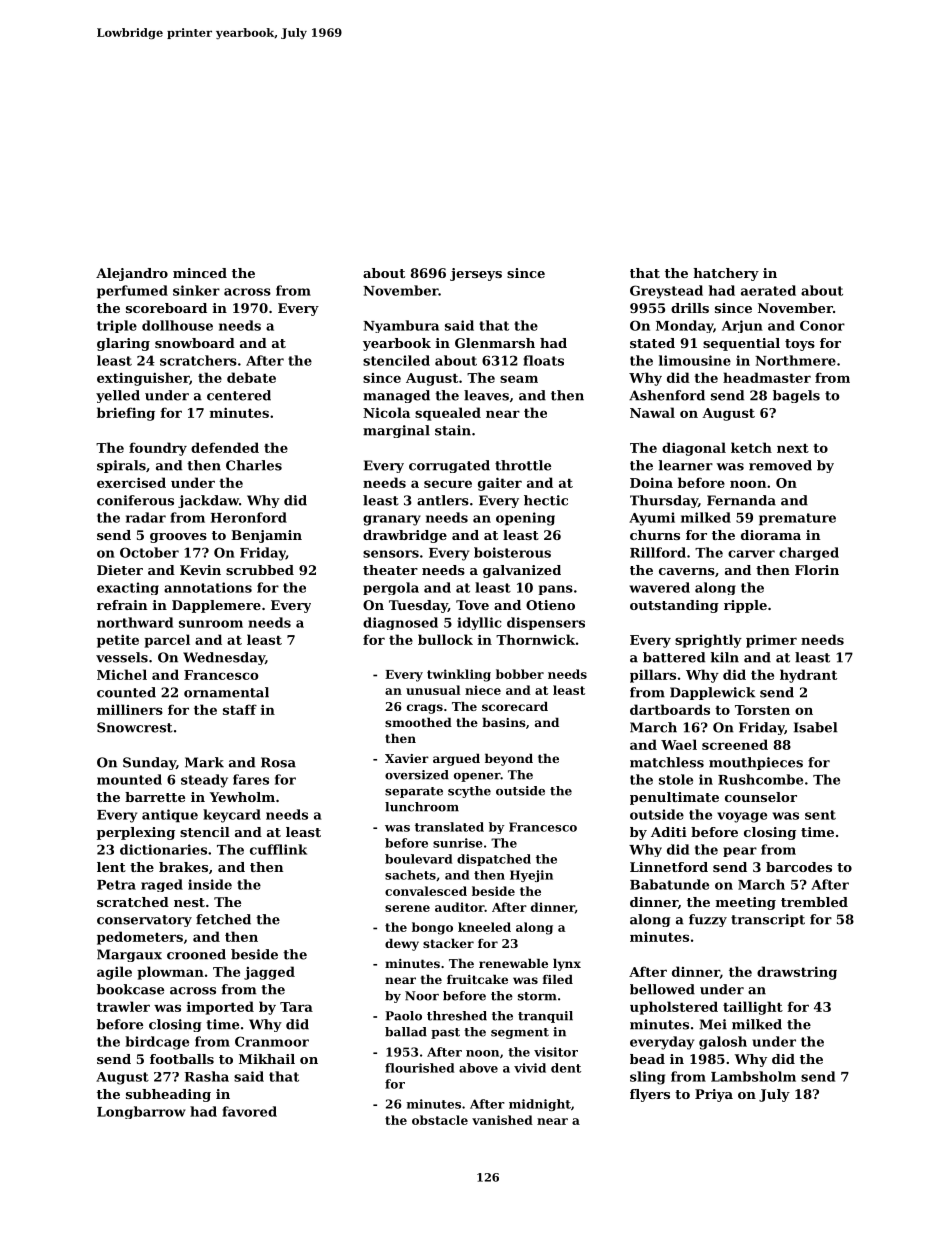 The image size is (952, 1233). Describe the element at coordinates (476, 274) in the screenshot. I see `jerseys` at that location.
